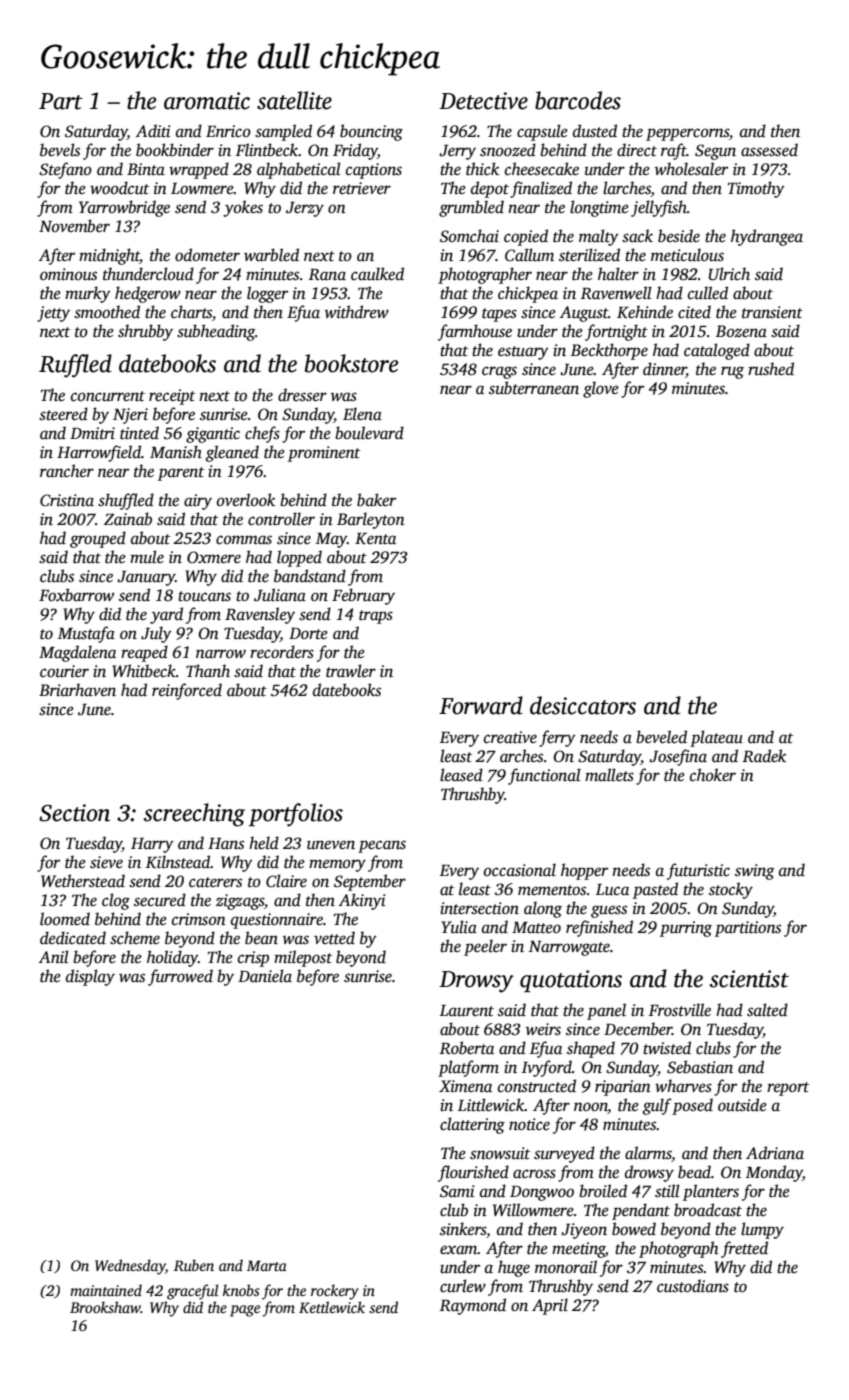 This document has width=849, height=1400. What do you see at coordinates (192, 1292) in the document?
I see `graceful` at bounding box center [192, 1292].
